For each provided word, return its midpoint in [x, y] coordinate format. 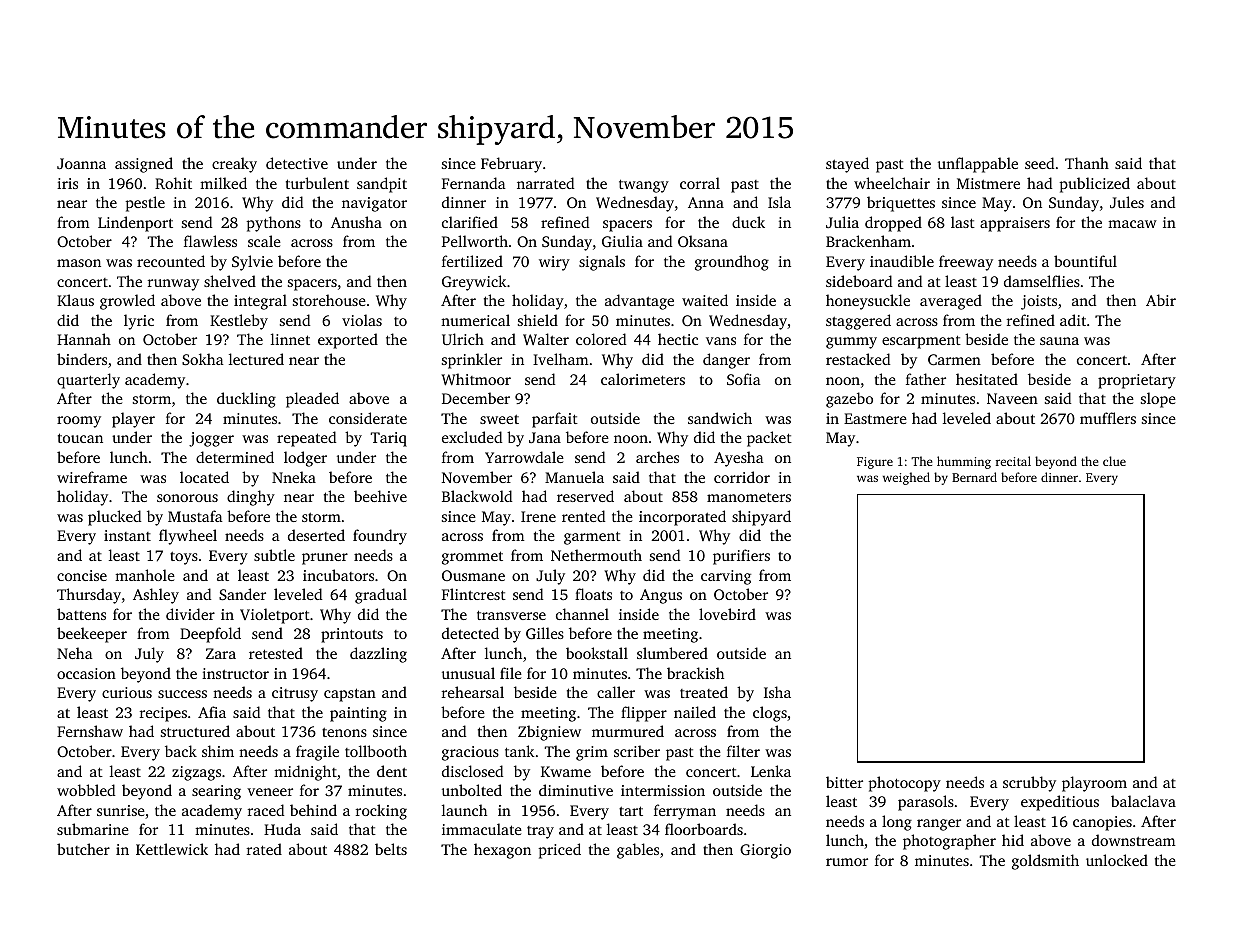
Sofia [744, 379]
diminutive [576, 790]
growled [127, 302]
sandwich [720, 418]
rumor [847, 862]
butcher [83, 849]
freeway [966, 263]
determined [235, 457]
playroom [1094, 784]
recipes [163, 714]
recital [1013, 461]
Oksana [703, 241]
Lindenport [135, 224]
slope [1158, 400]
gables [638, 851]
